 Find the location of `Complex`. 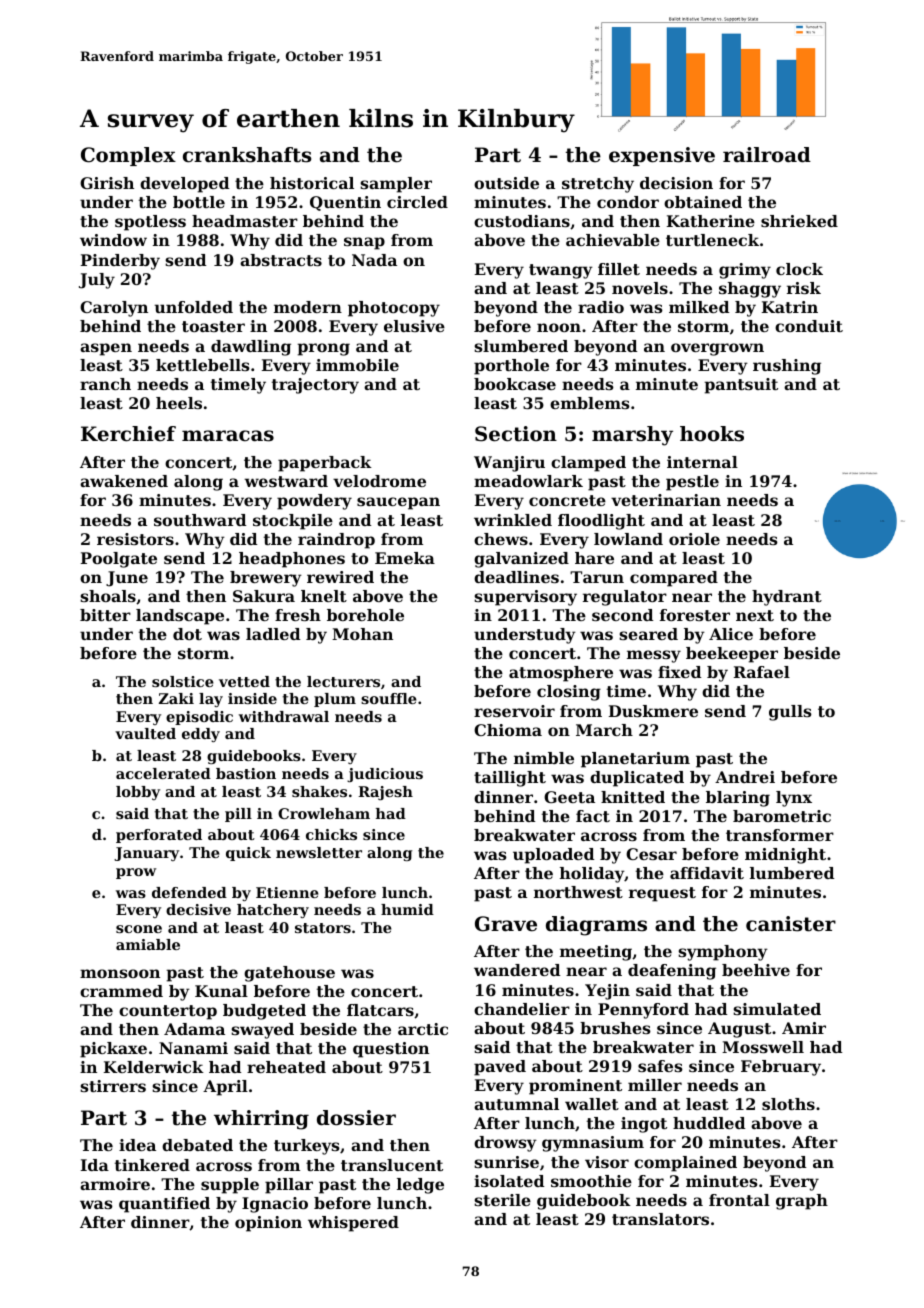

Complex is located at coordinates (128, 156).
